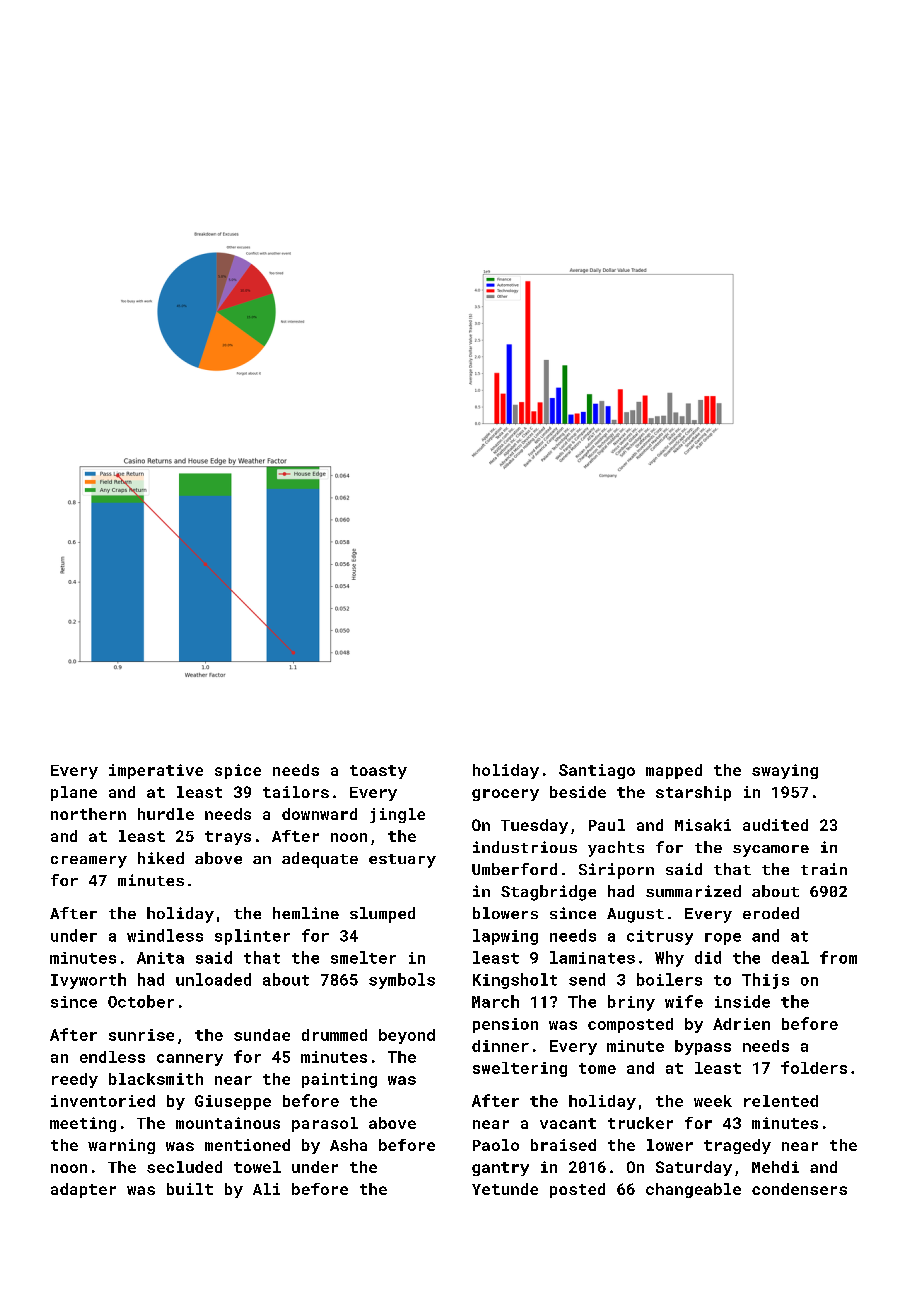 The width and height of the image is (908, 1316). What do you see at coordinates (771, 913) in the image?
I see `eroded` at bounding box center [771, 913].
